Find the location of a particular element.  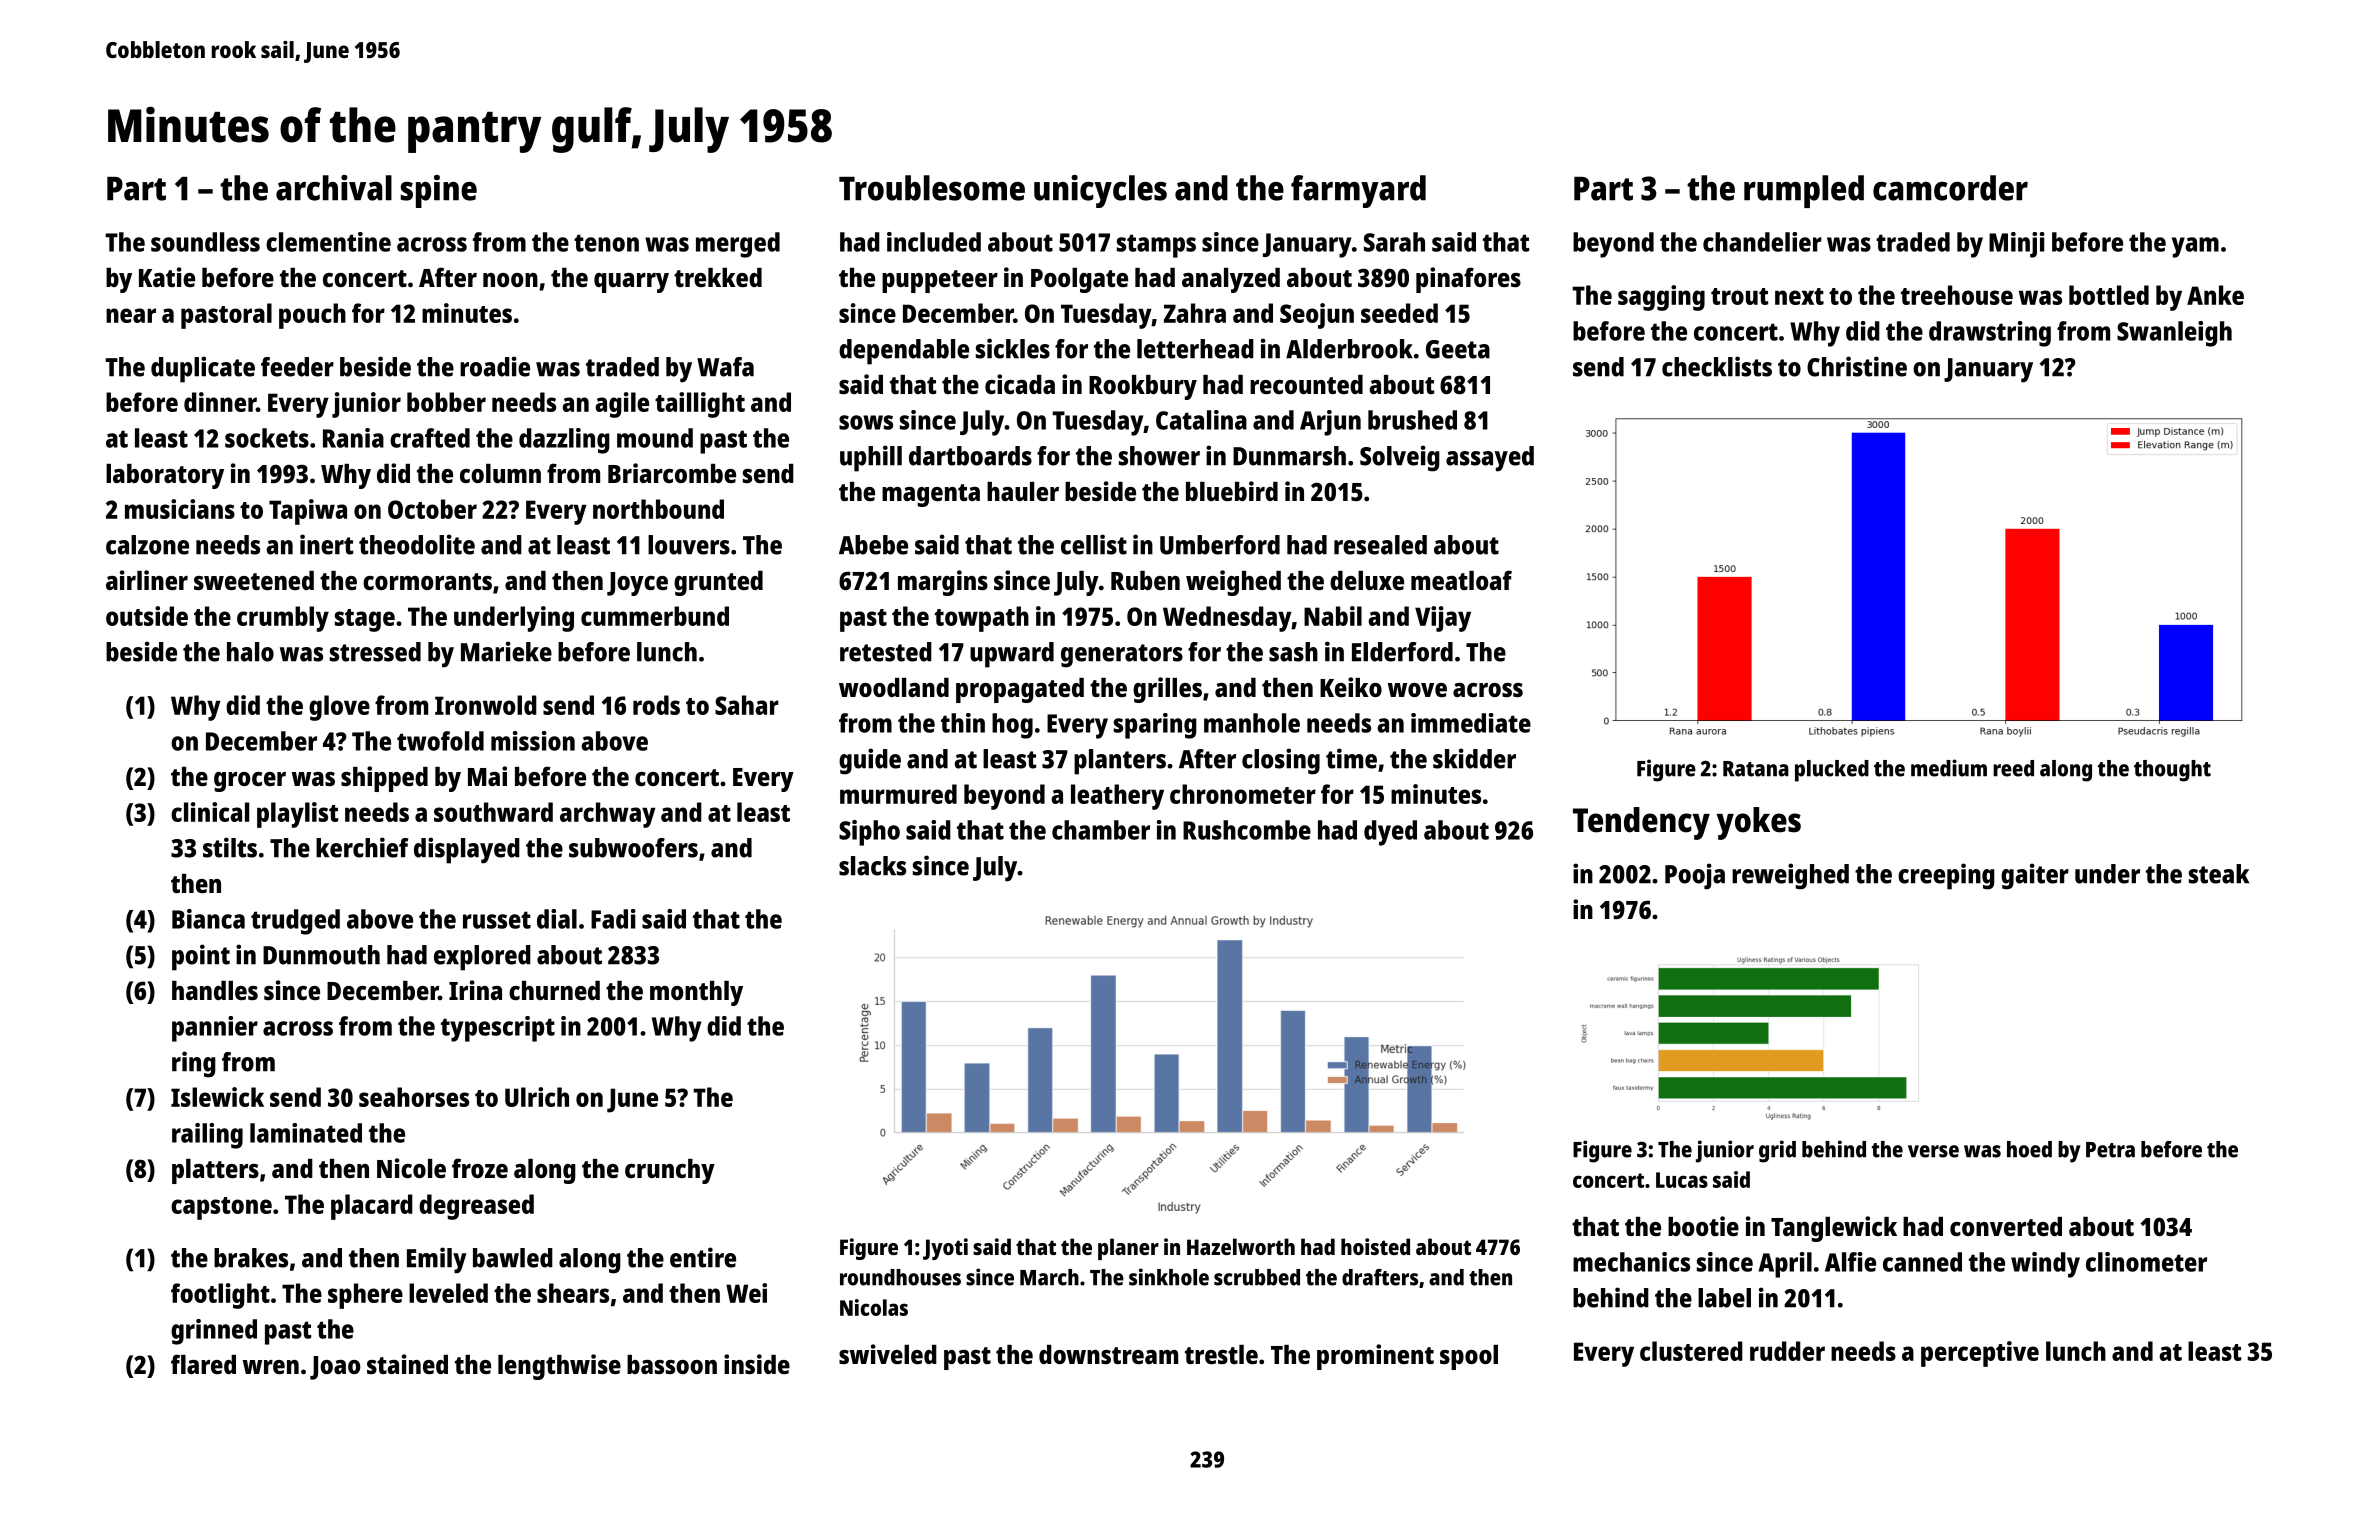

Poolgate is located at coordinates (1079, 280).
